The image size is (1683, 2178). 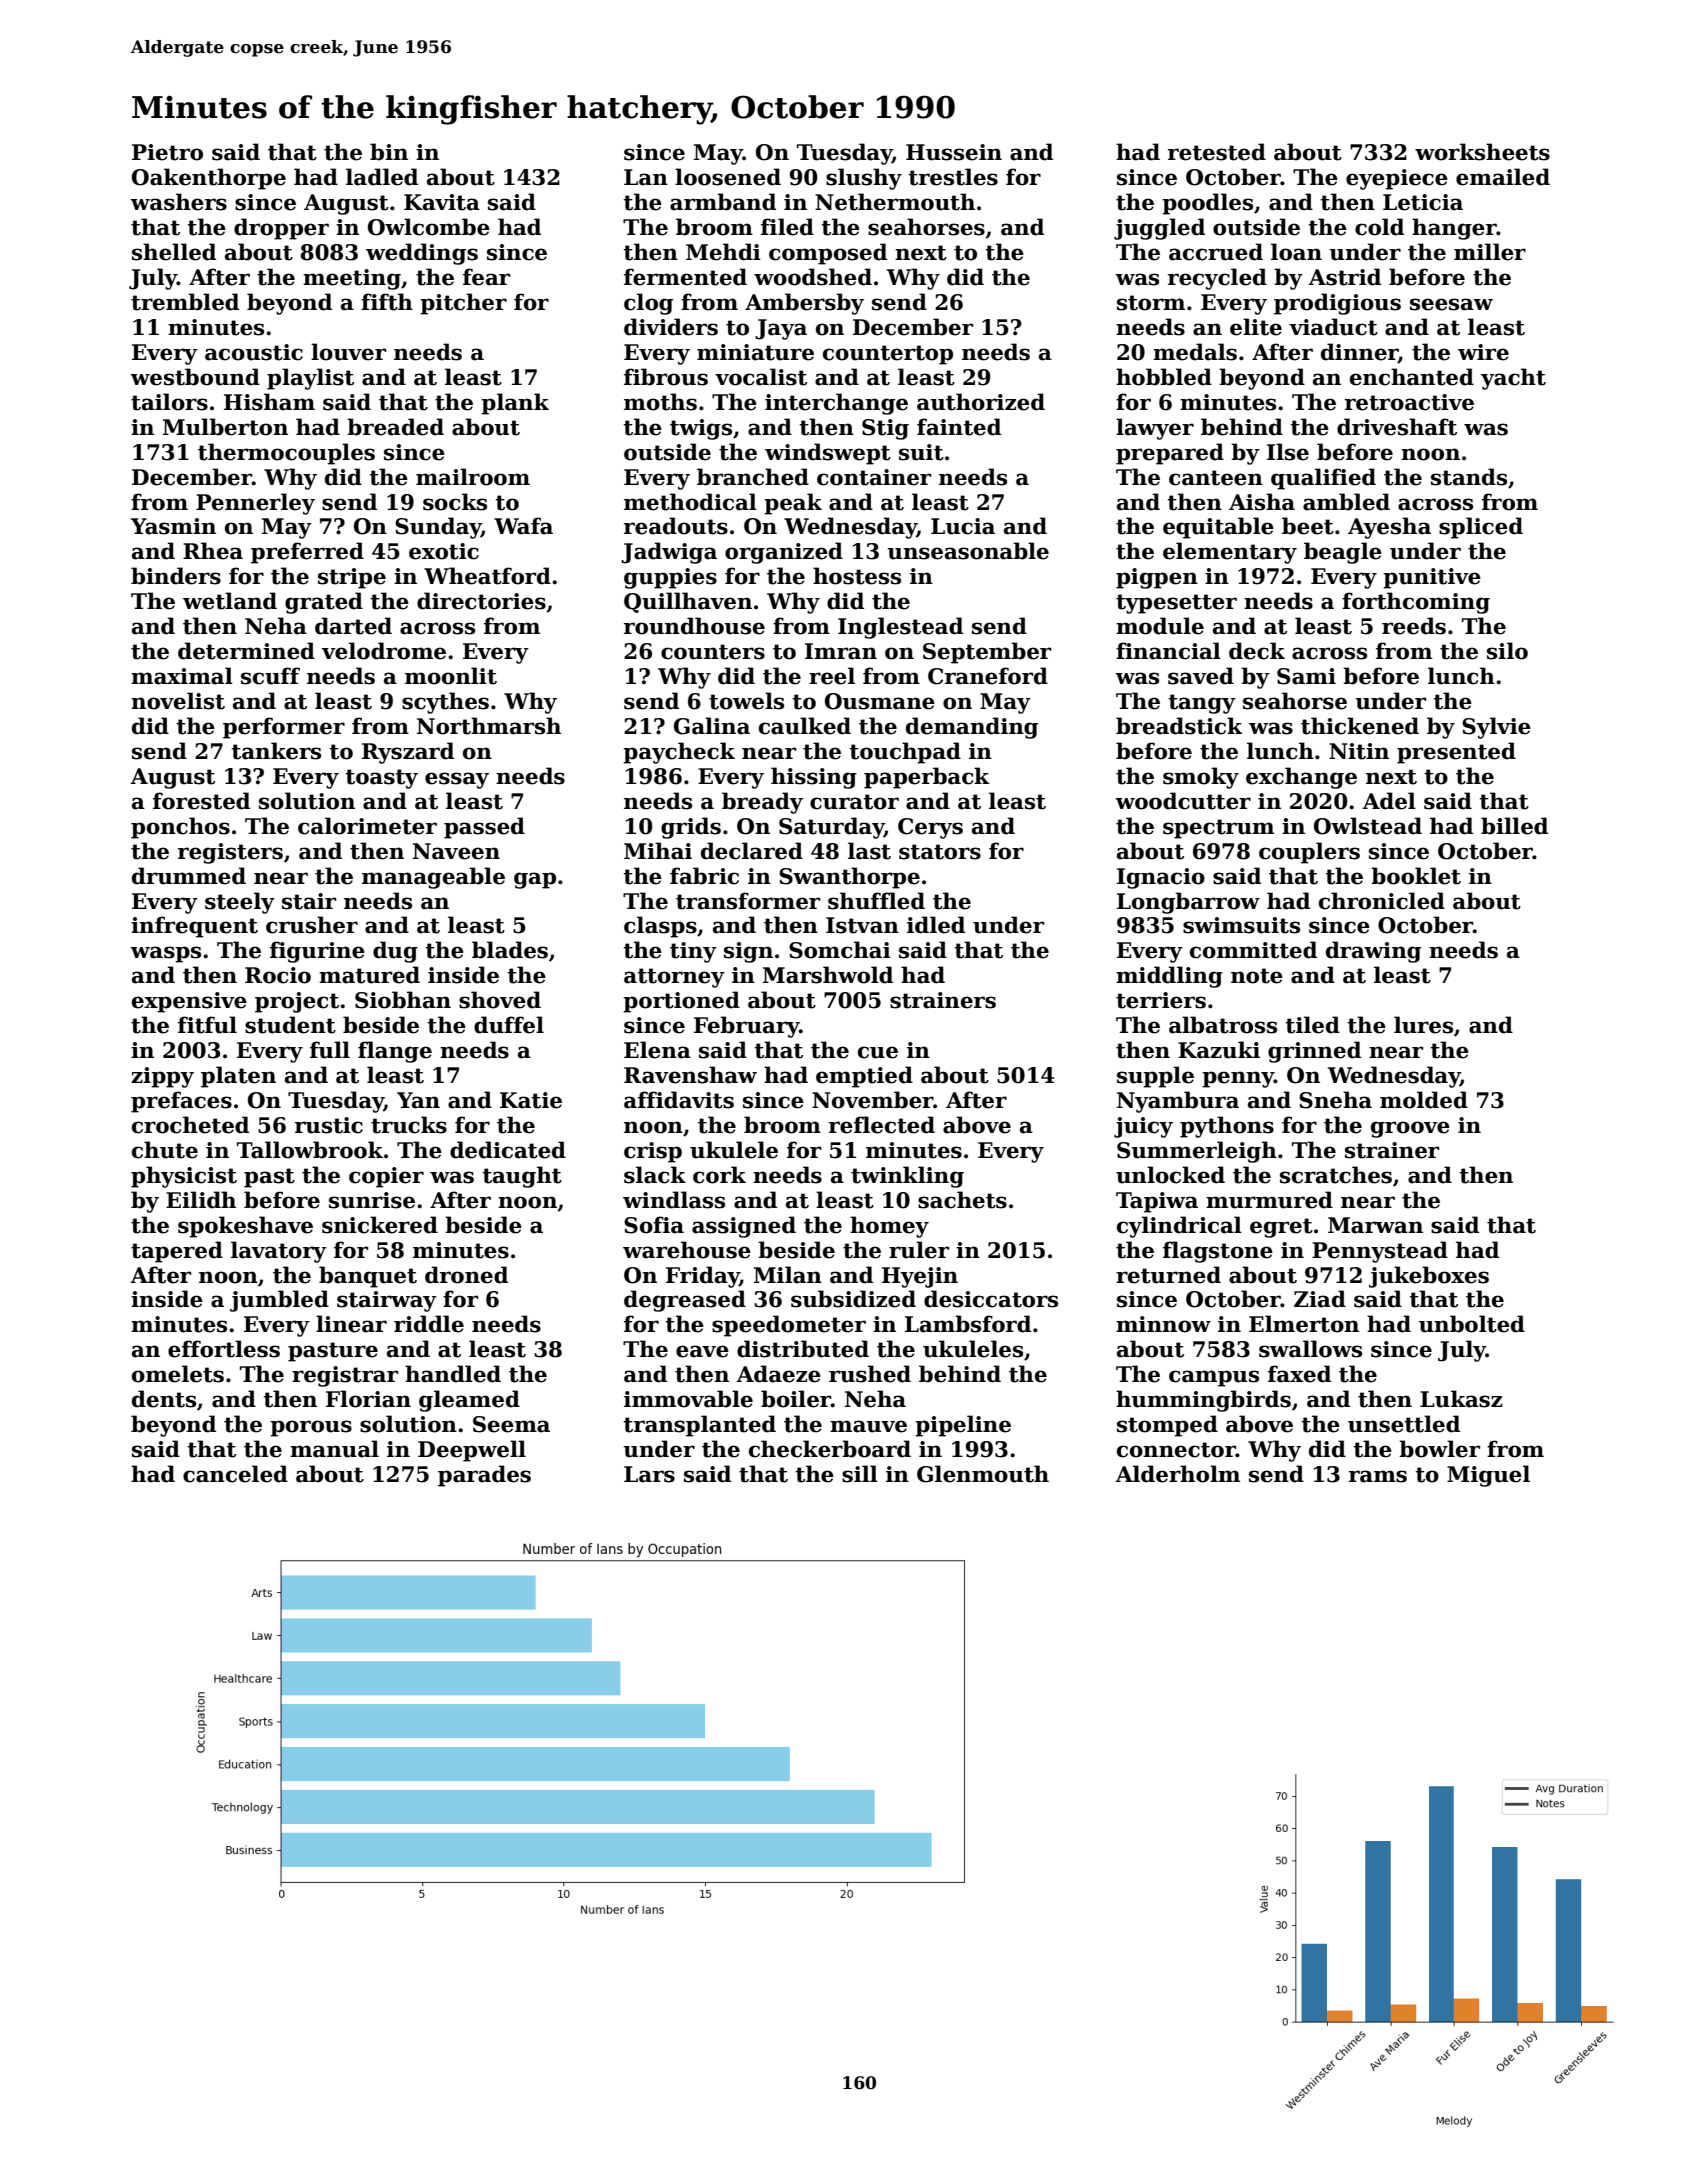 I want to click on Hussein, so click(x=954, y=152).
